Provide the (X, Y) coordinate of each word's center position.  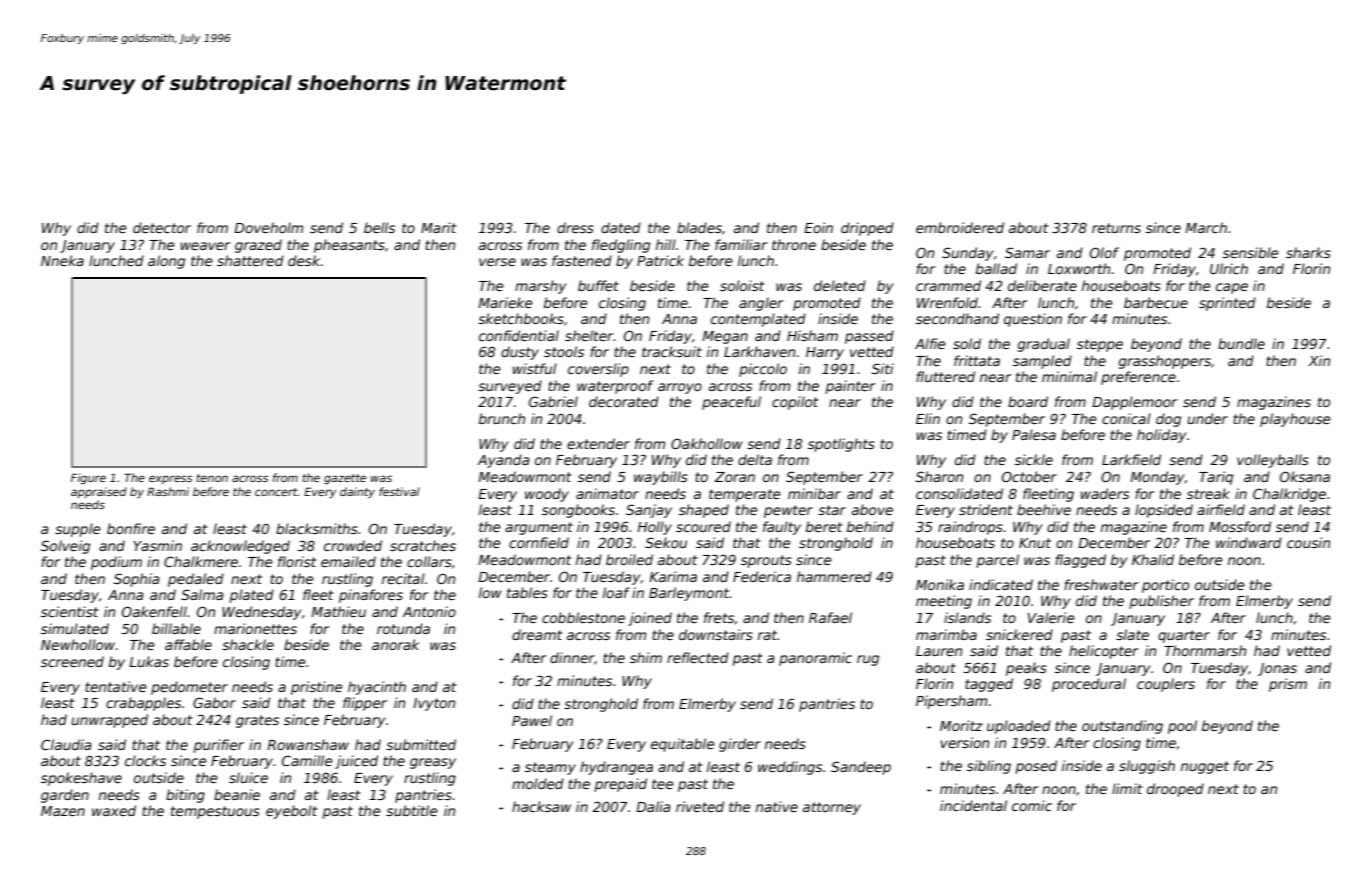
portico (1165, 586)
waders (1105, 493)
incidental (973, 805)
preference (1138, 378)
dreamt (537, 634)
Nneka (62, 260)
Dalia (653, 806)
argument (539, 528)
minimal (1069, 376)
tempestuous (215, 812)
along (166, 262)
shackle (248, 644)
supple (77, 530)
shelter (589, 335)
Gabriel (553, 401)
